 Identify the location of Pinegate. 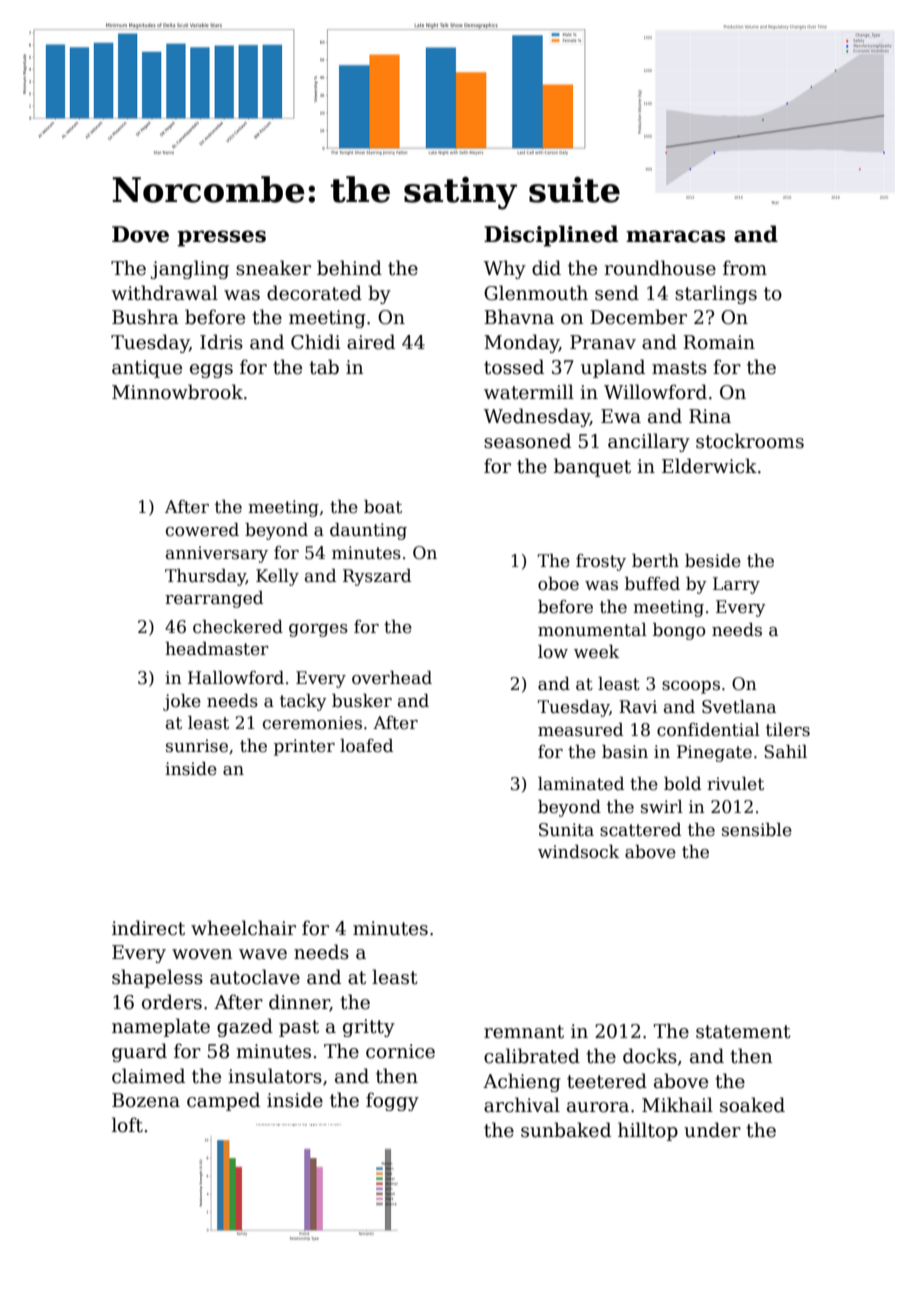
(714, 753).
